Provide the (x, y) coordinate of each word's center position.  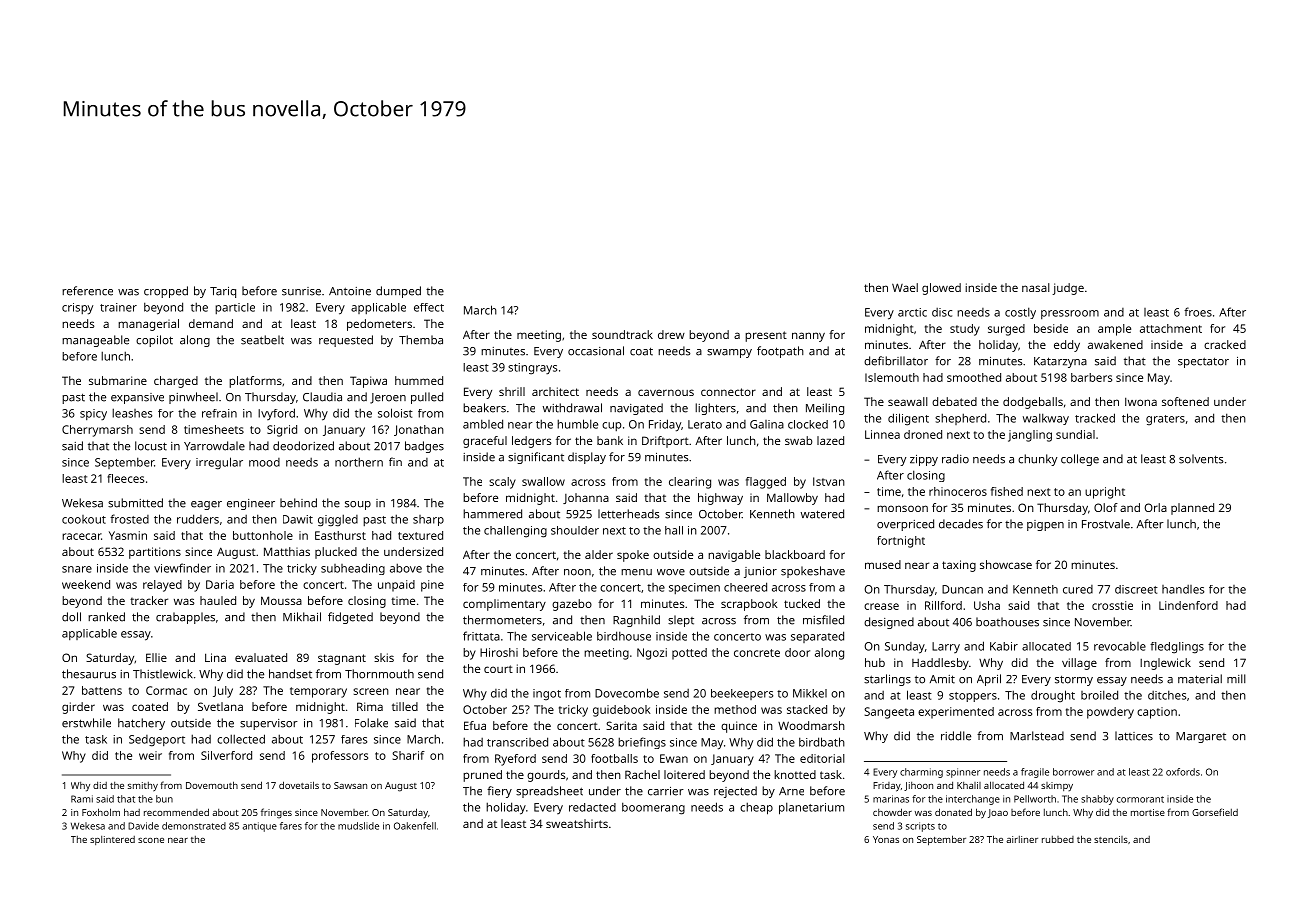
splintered (112, 840)
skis (384, 657)
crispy (77, 309)
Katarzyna (1060, 362)
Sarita (621, 725)
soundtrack (622, 334)
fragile (1035, 773)
